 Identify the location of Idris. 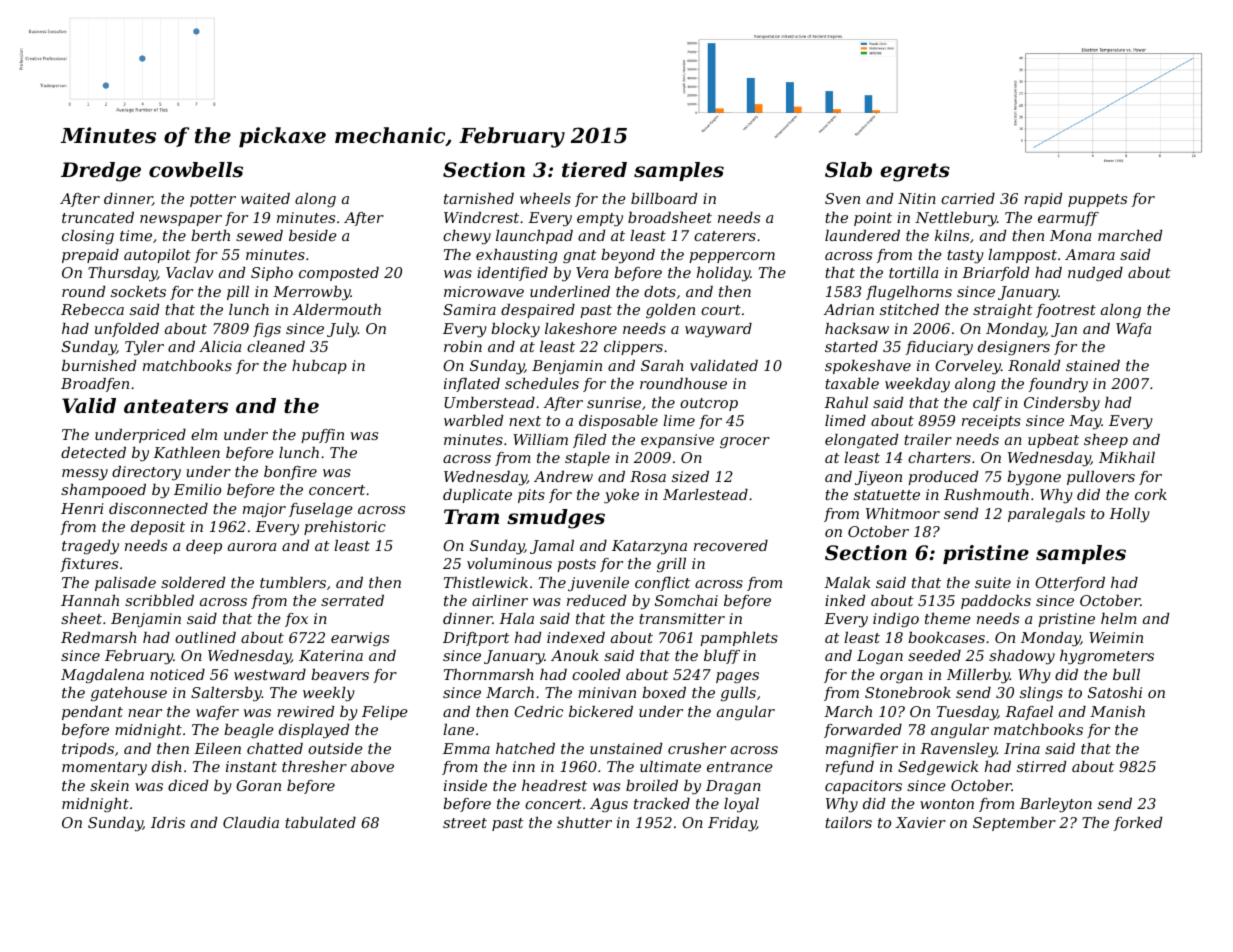
(168, 822).
